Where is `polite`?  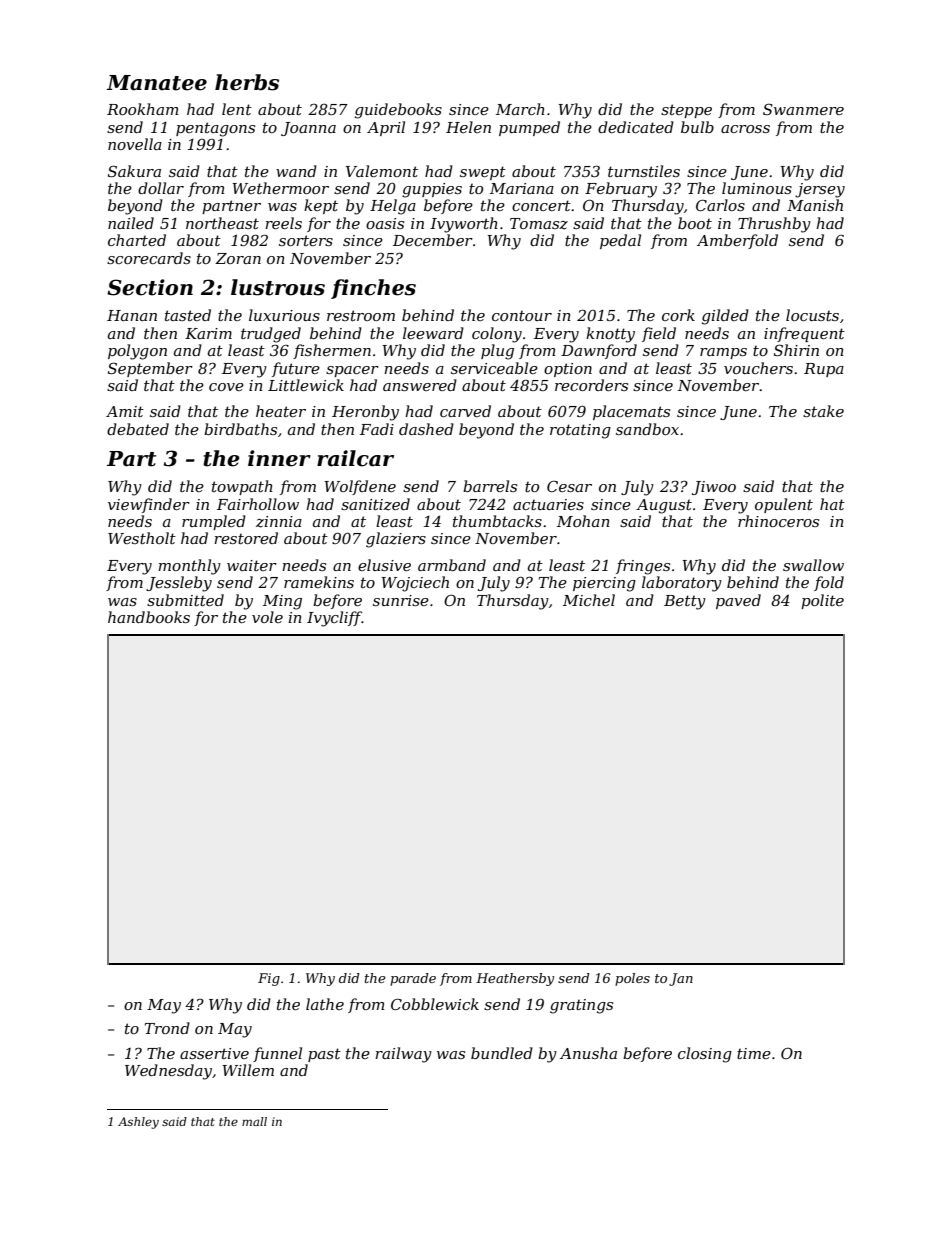 polite is located at coordinates (822, 601).
